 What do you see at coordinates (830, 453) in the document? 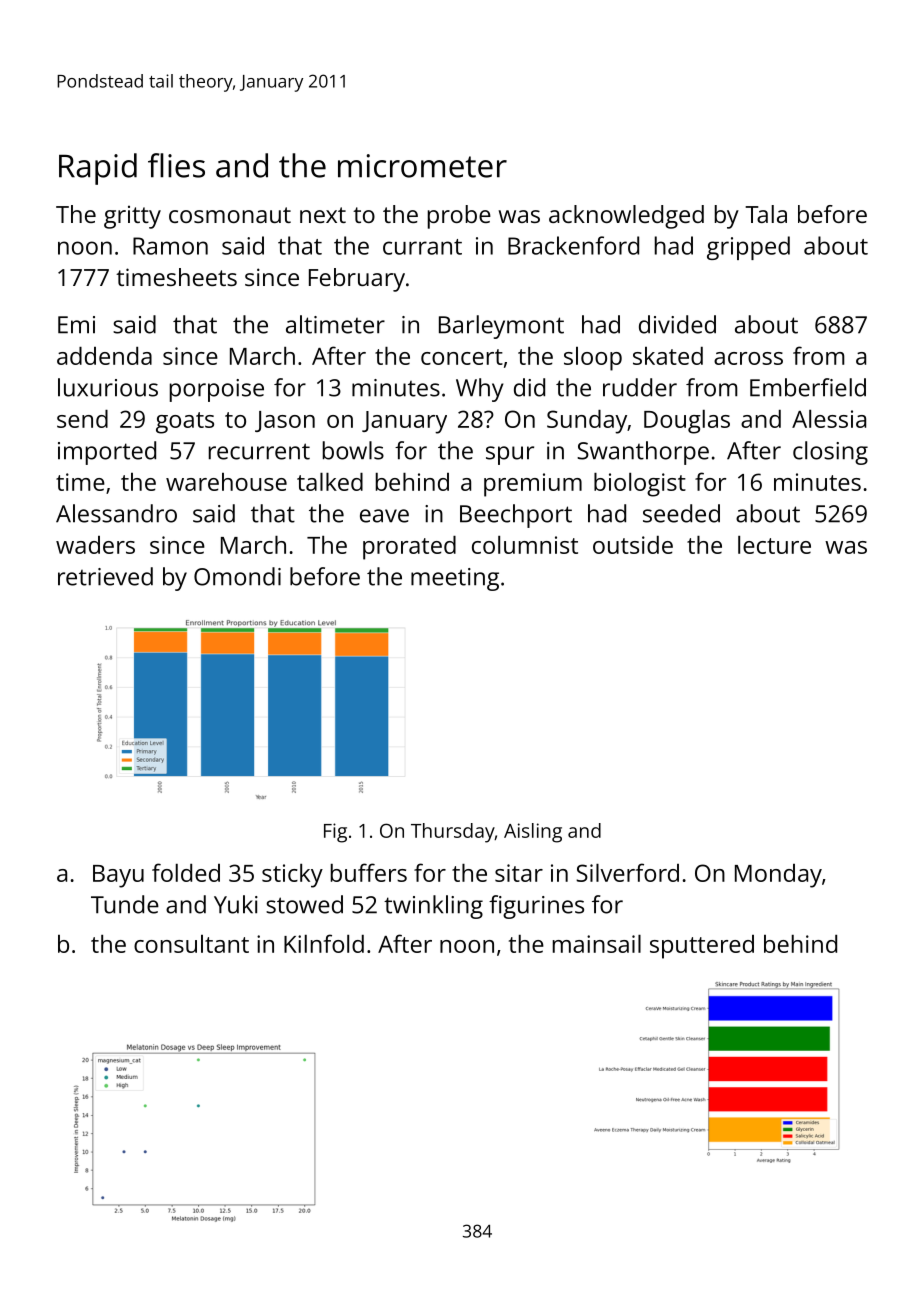
I see `closing` at bounding box center [830, 453].
